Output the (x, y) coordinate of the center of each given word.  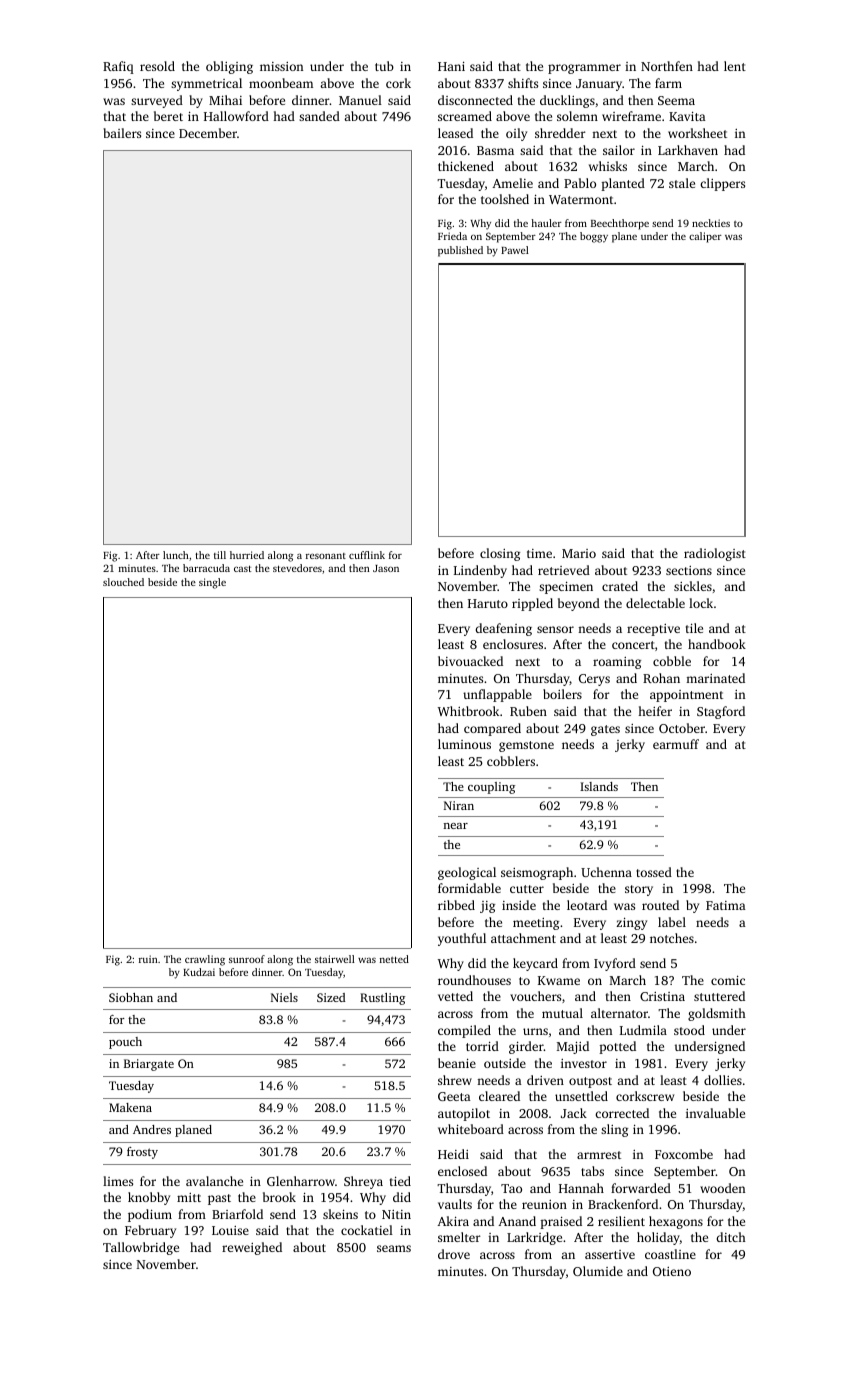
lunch (176, 555)
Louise (230, 1230)
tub (384, 66)
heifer (655, 711)
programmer (584, 69)
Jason (386, 568)
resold (157, 66)
